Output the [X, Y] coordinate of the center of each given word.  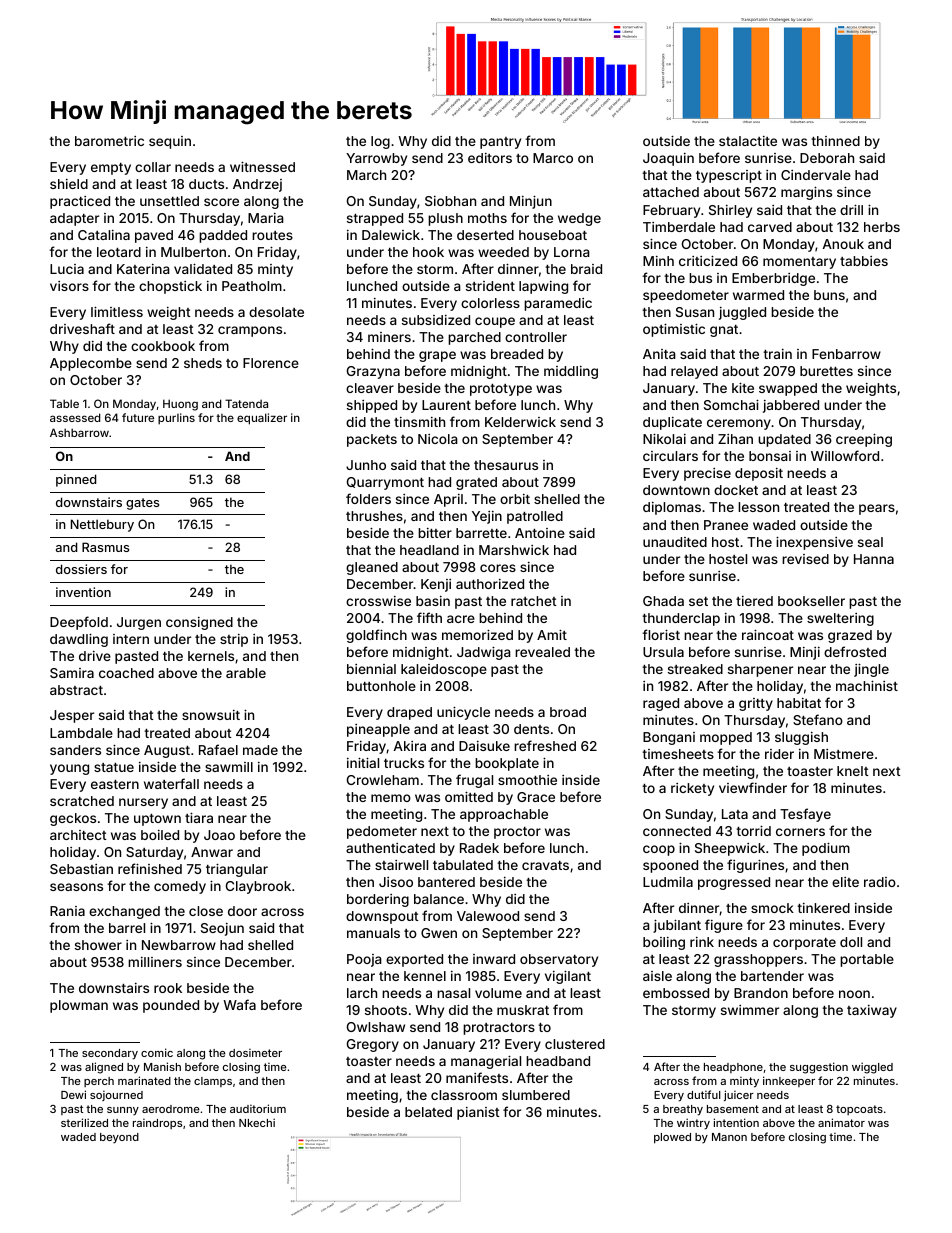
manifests [477, 1077]
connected [677, 831]
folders [368, 498]
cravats [545, 865]
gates [142, 504]
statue [114, 767]
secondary [110, 1054]
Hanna [874, 559]
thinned [835, 141]
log [380, 142]
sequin [170, 142]
